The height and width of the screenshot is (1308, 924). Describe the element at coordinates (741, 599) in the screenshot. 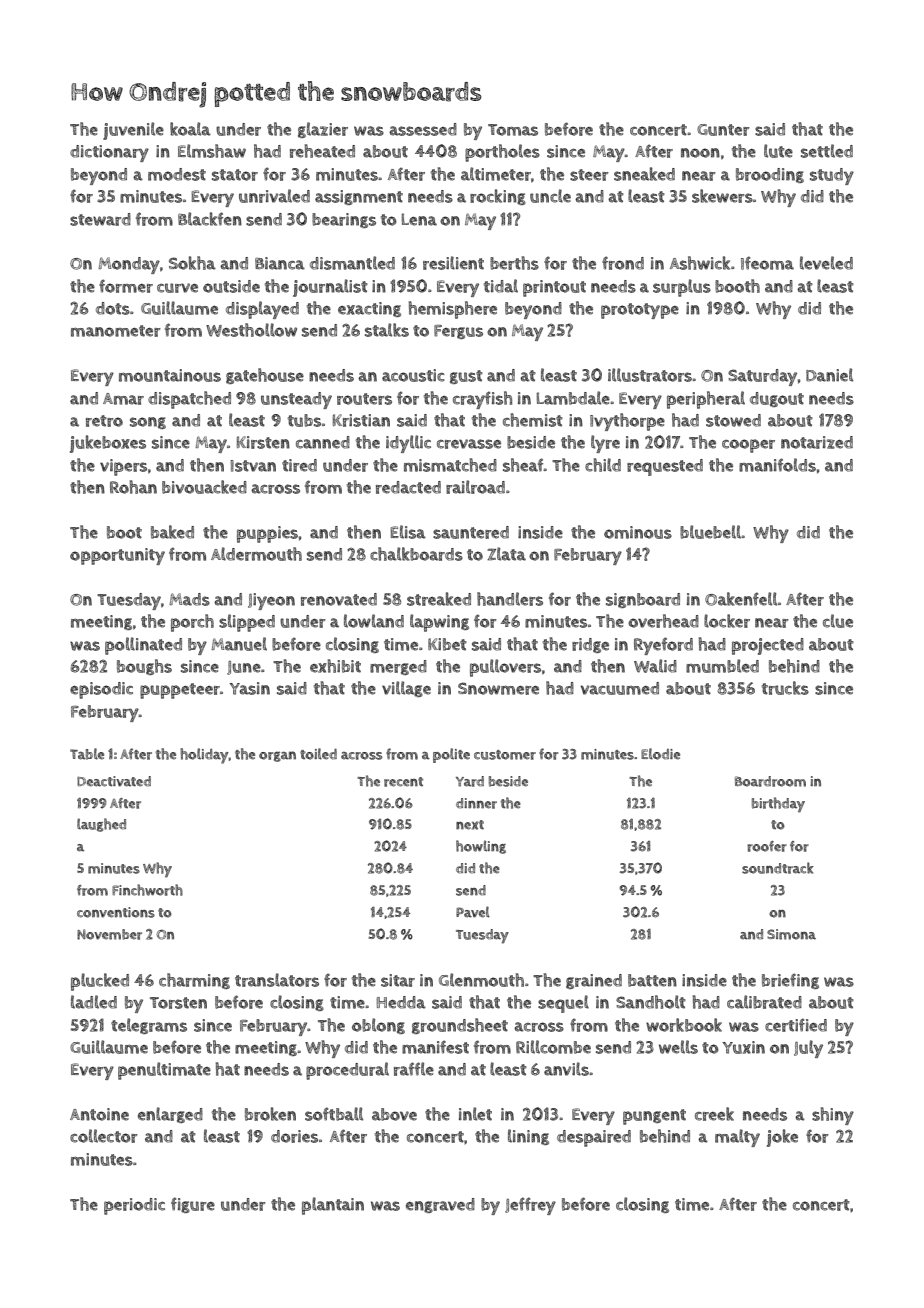

I see `Oakenfell` at that location.
